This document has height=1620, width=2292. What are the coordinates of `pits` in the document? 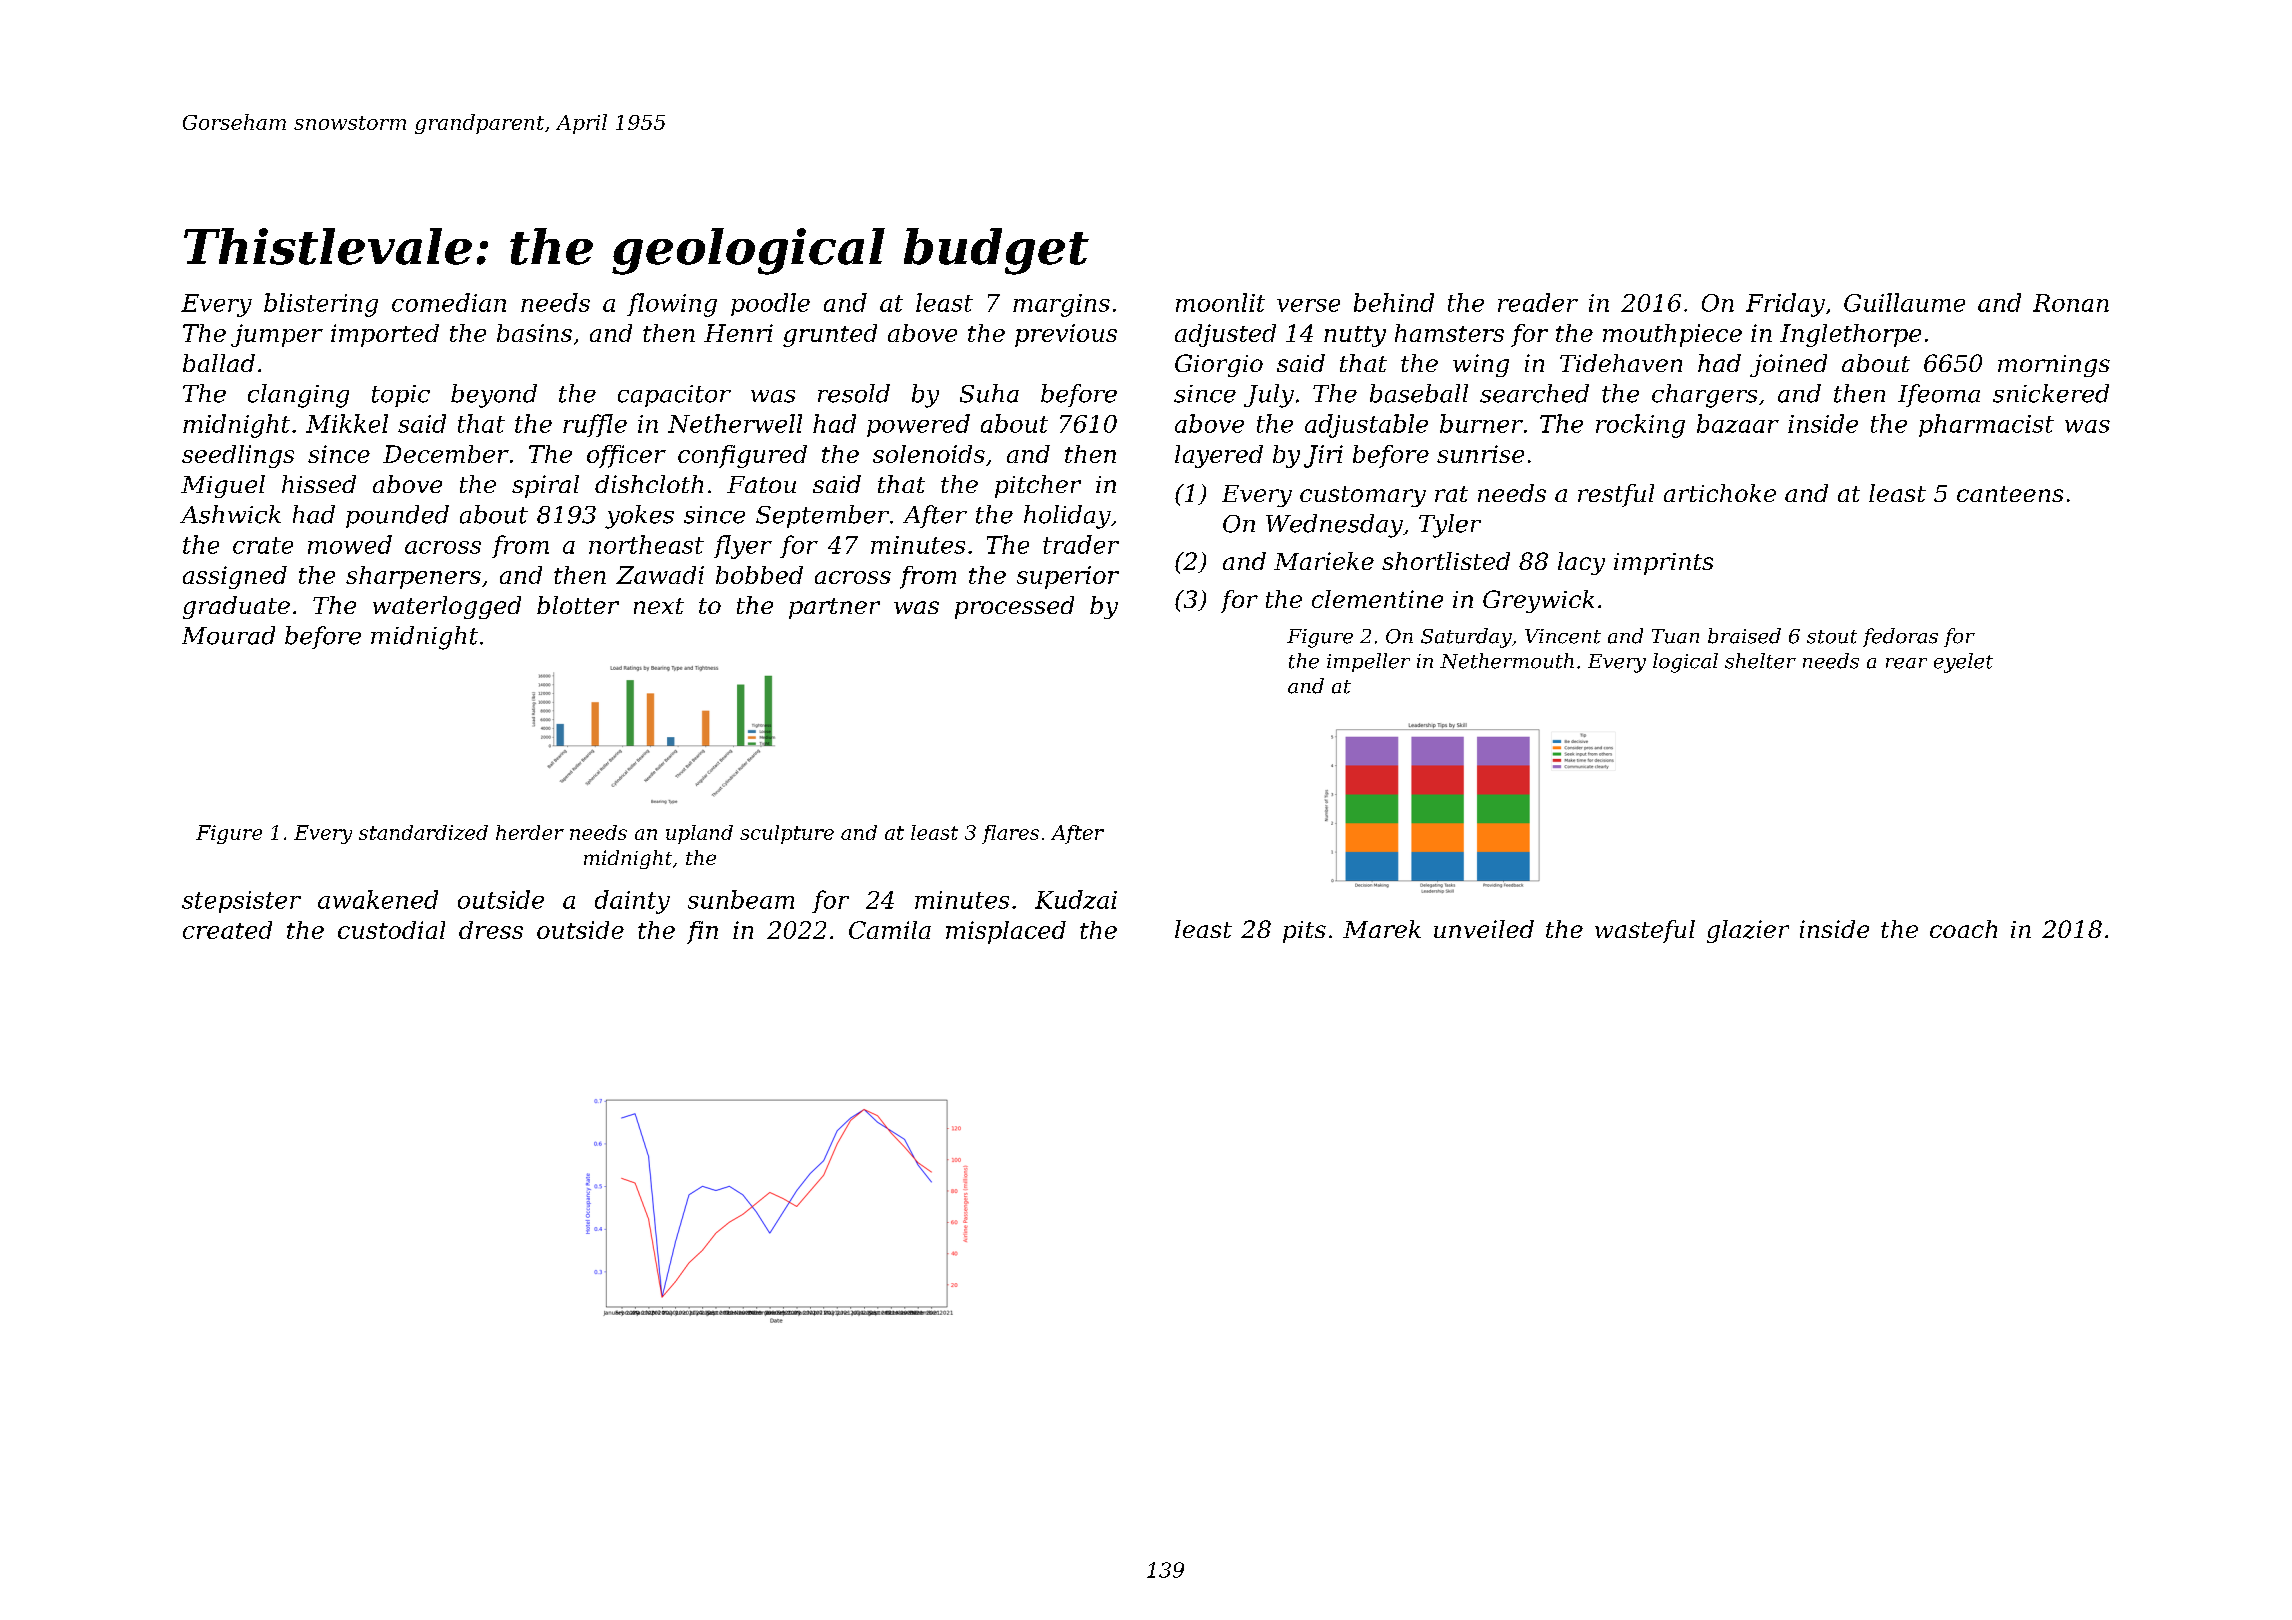 It's located at (1304, 932).
